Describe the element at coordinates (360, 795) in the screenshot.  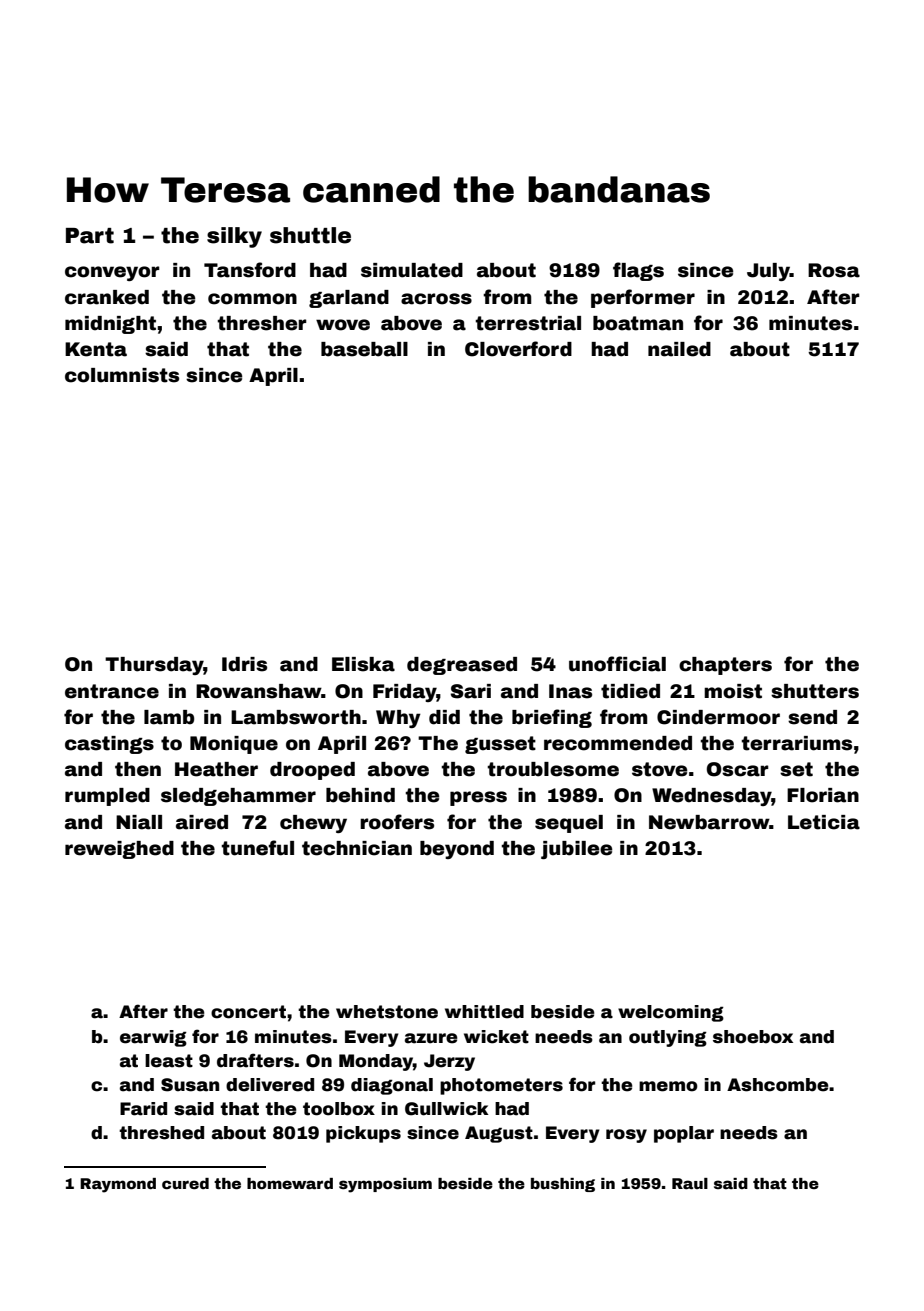
I see `behind` at that location.
